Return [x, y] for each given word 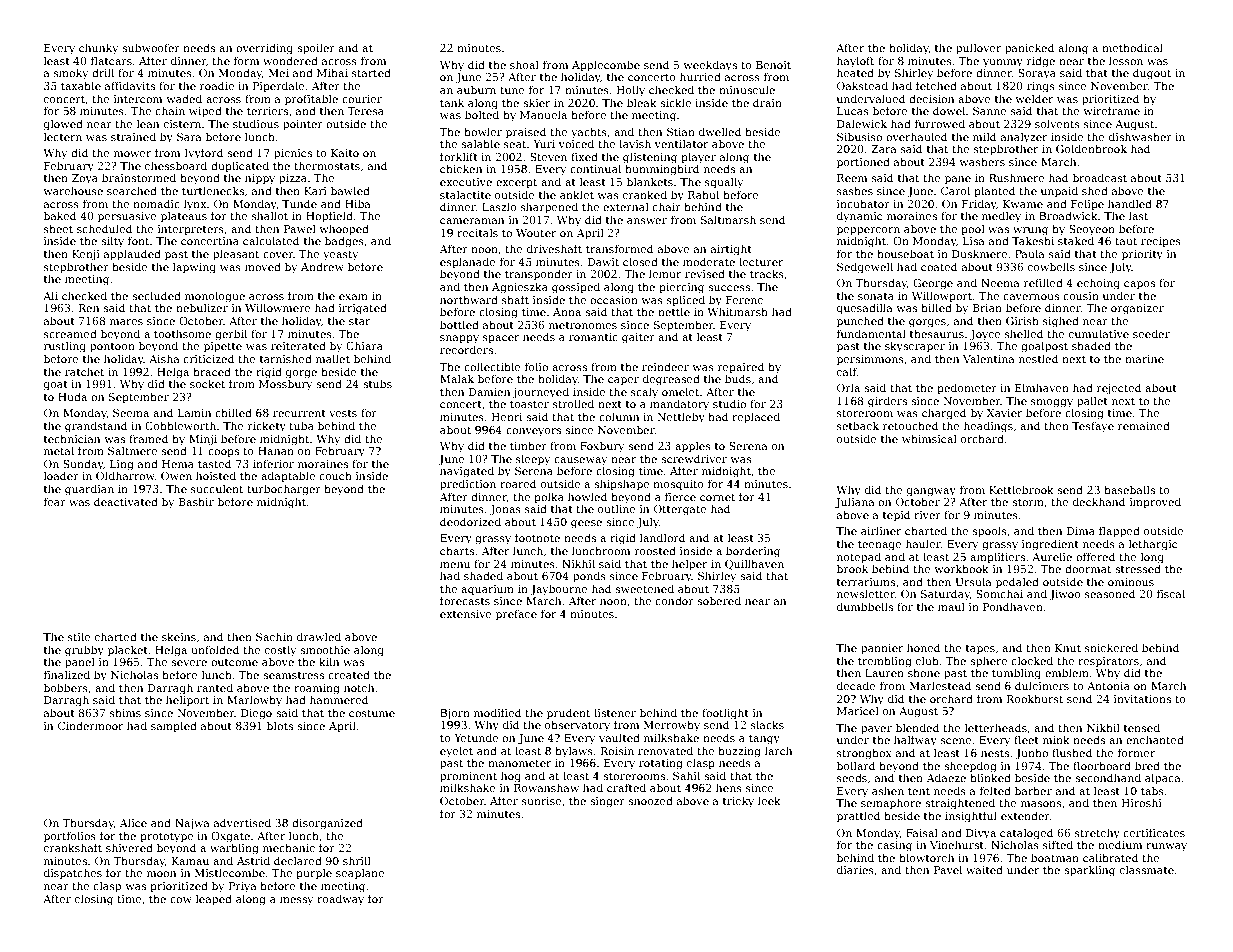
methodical [1132, 47]
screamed [70, 333]
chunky [99, 49]
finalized [67, 674]
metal [59, 450]
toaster [529, 404]
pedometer [967, 389]
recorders [466, 349]
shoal [524, 64]
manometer [519, 763]
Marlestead [940, 685]
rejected [1119, 389]
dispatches [73, 873]
